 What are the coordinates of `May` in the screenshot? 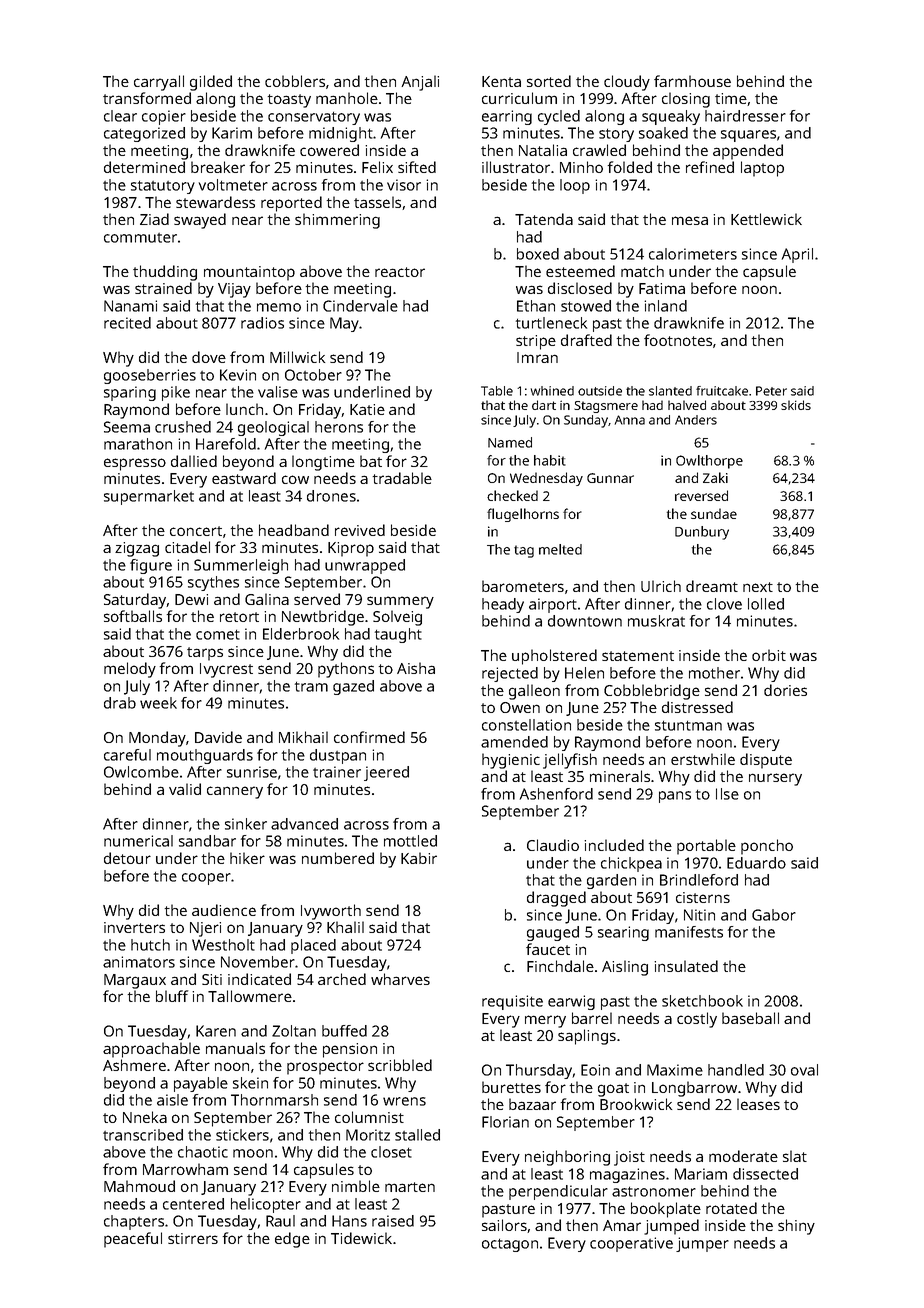 It's located at (344, 324).
